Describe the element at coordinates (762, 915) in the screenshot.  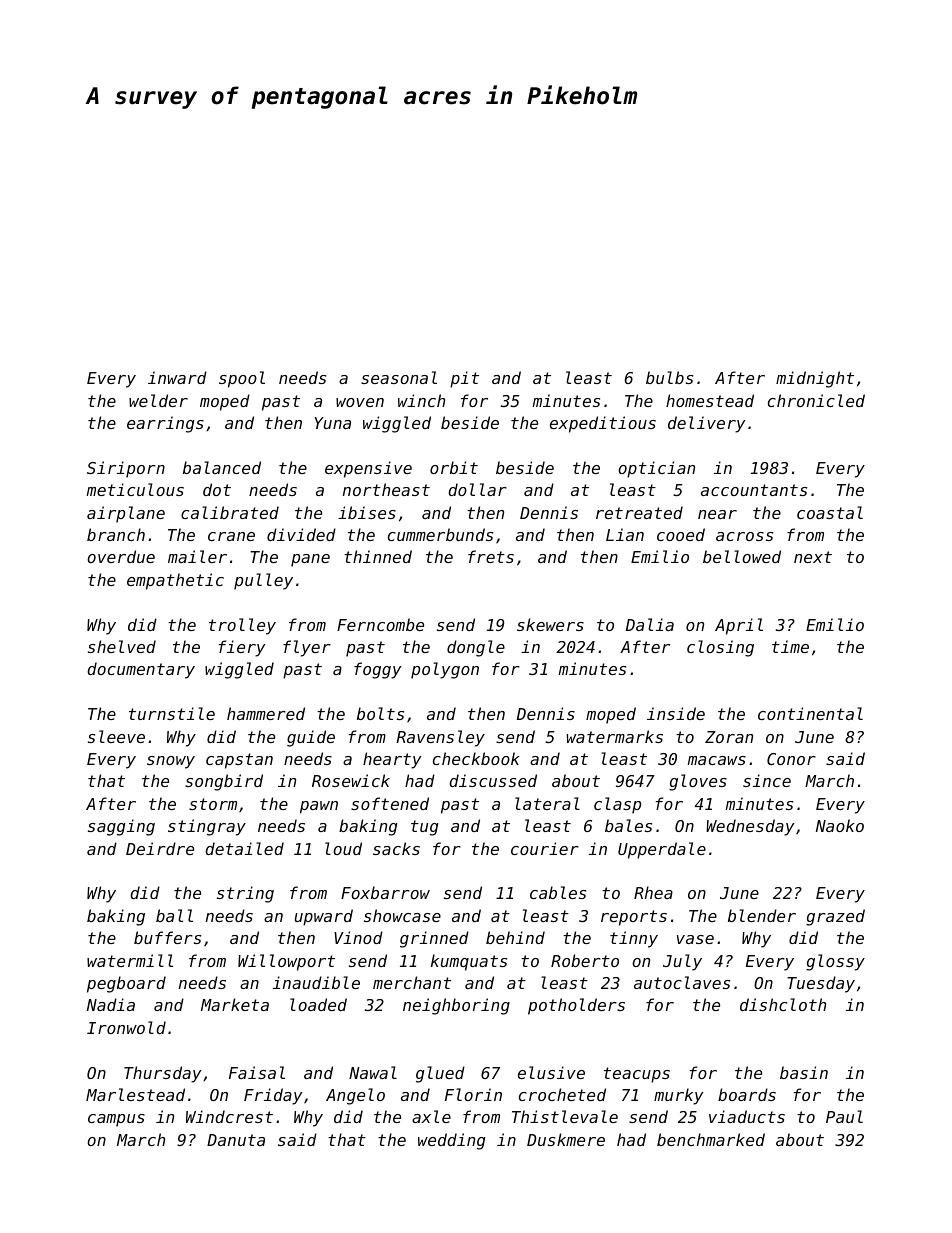
I see `blender` at that location.
